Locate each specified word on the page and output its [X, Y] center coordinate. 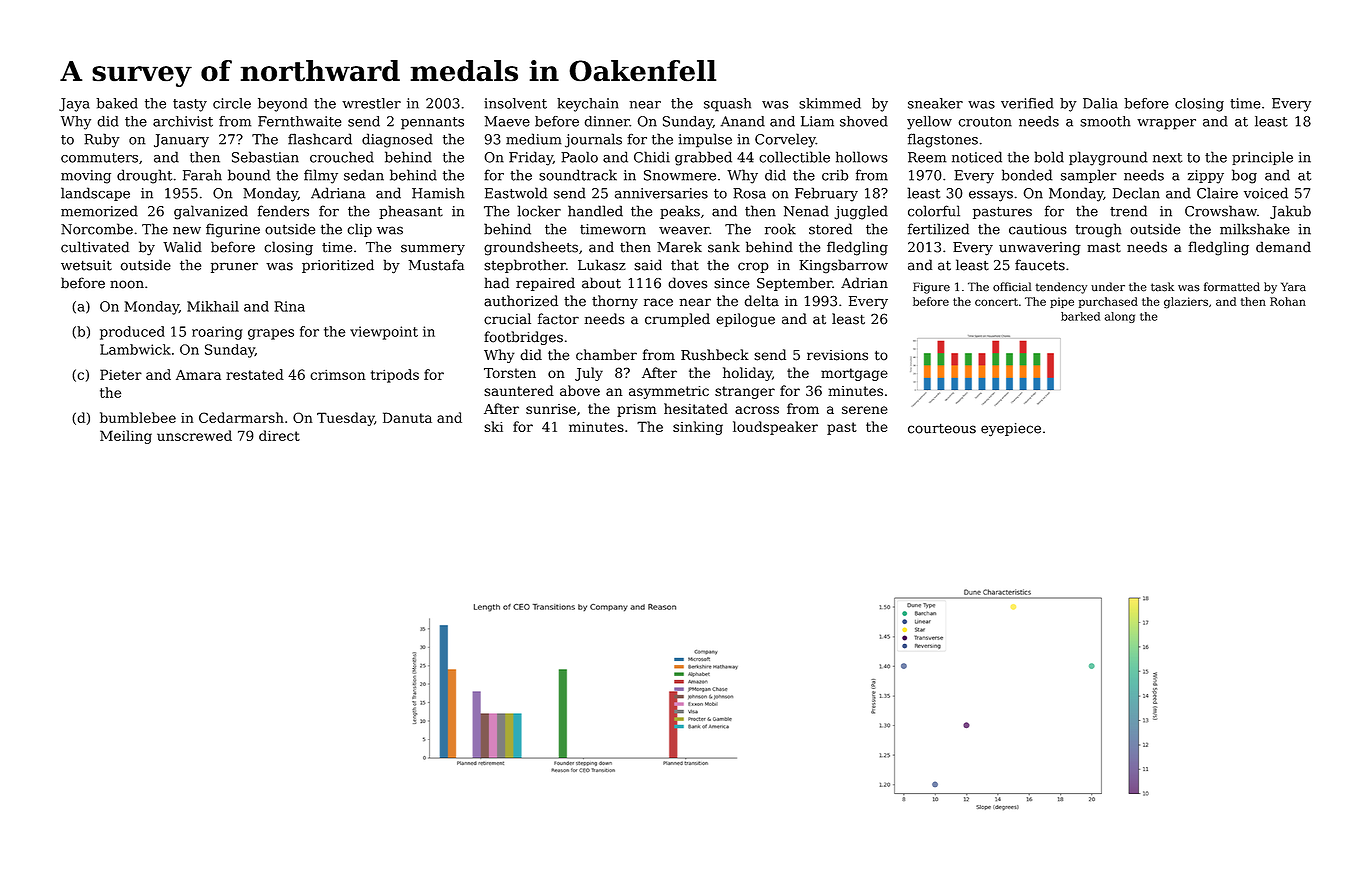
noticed [977, 157]
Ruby [102, 140]
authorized [521, 301]
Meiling [126, 437]
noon [127, 284]
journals [593, 140]
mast [1104, 247]
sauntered [519, 390]
